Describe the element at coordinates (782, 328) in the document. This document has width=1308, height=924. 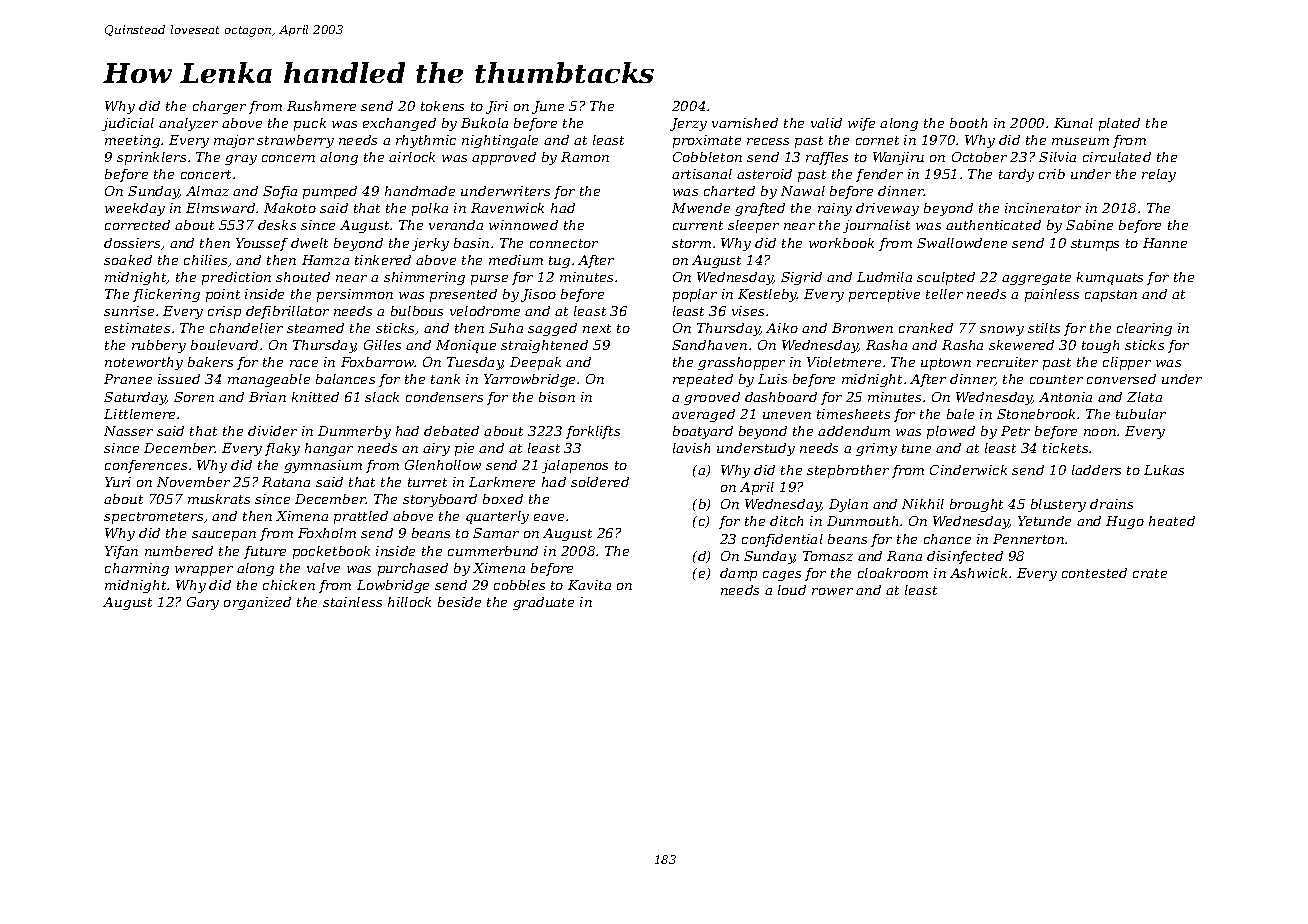
I see `Aiko` at that location.
